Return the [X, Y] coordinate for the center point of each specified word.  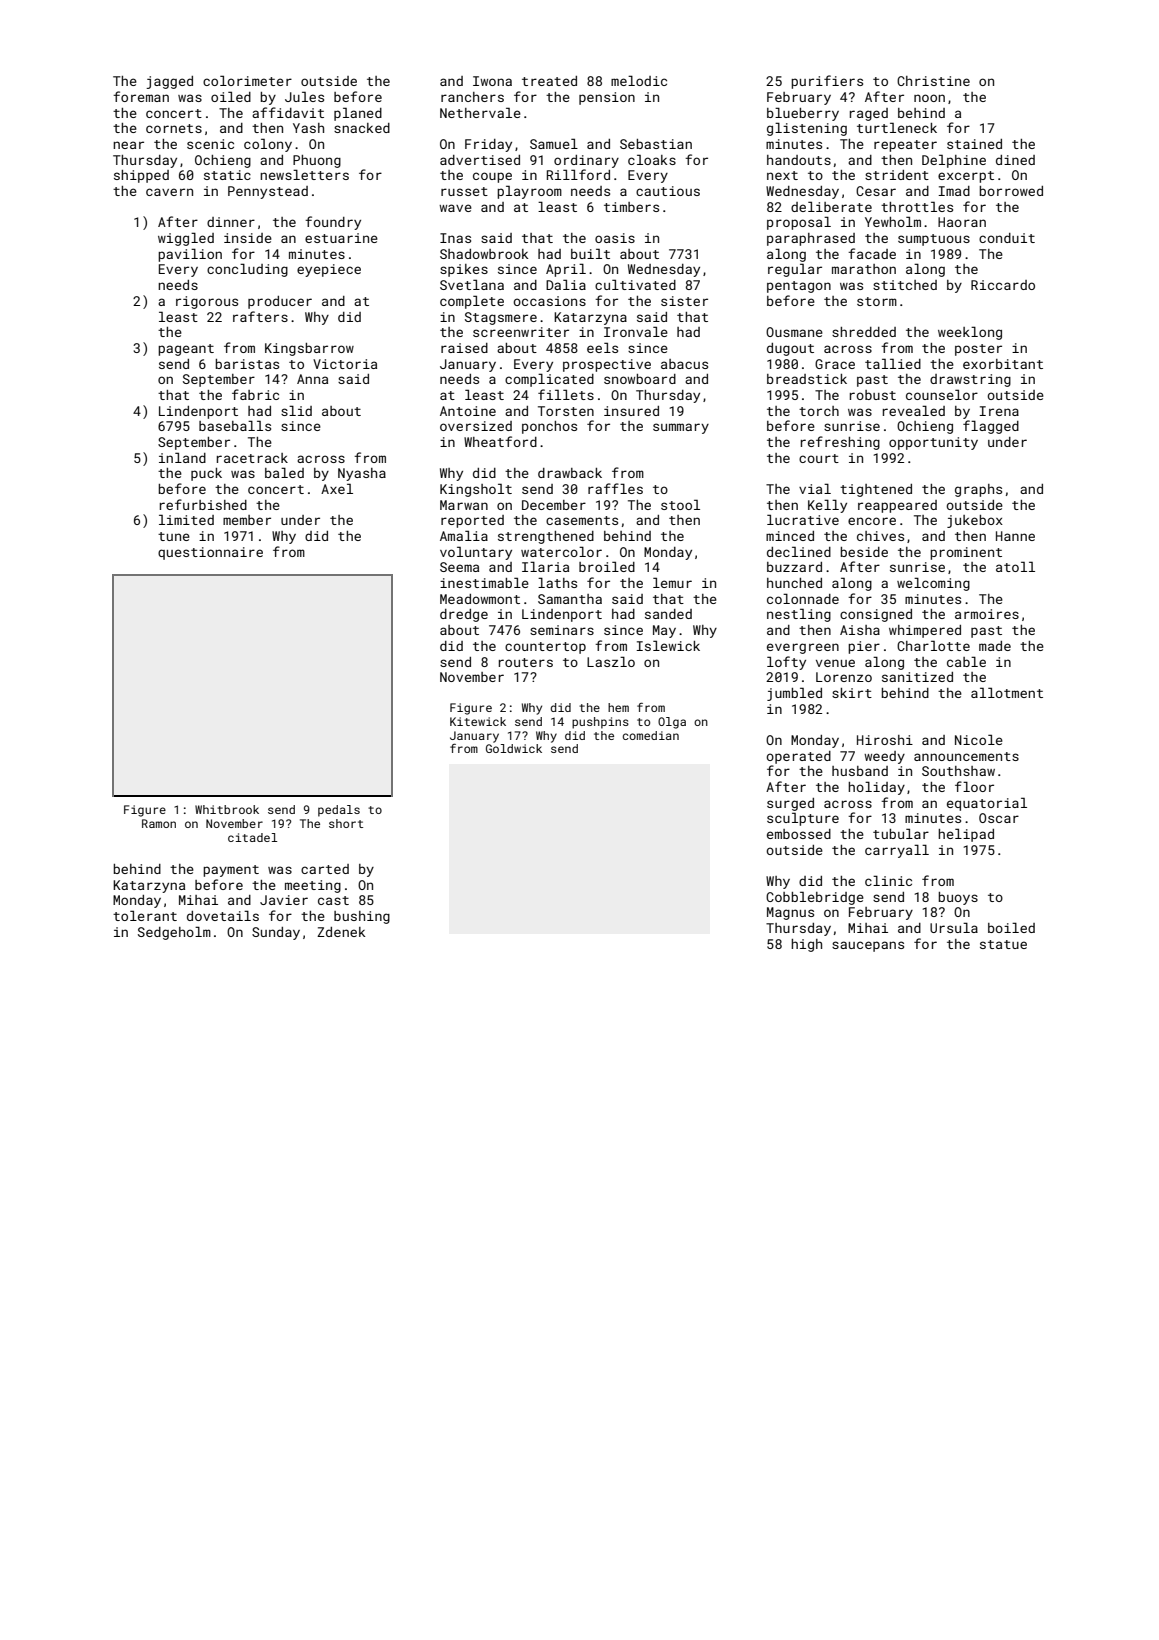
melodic [639, 80]
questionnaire [210, 553]
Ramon [159, 823]
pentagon [799, 287]
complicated [549, 380]
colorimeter [247, 80]
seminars [562, 630]
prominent [966, 553]
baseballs [235, 425]
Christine [933, 81]
